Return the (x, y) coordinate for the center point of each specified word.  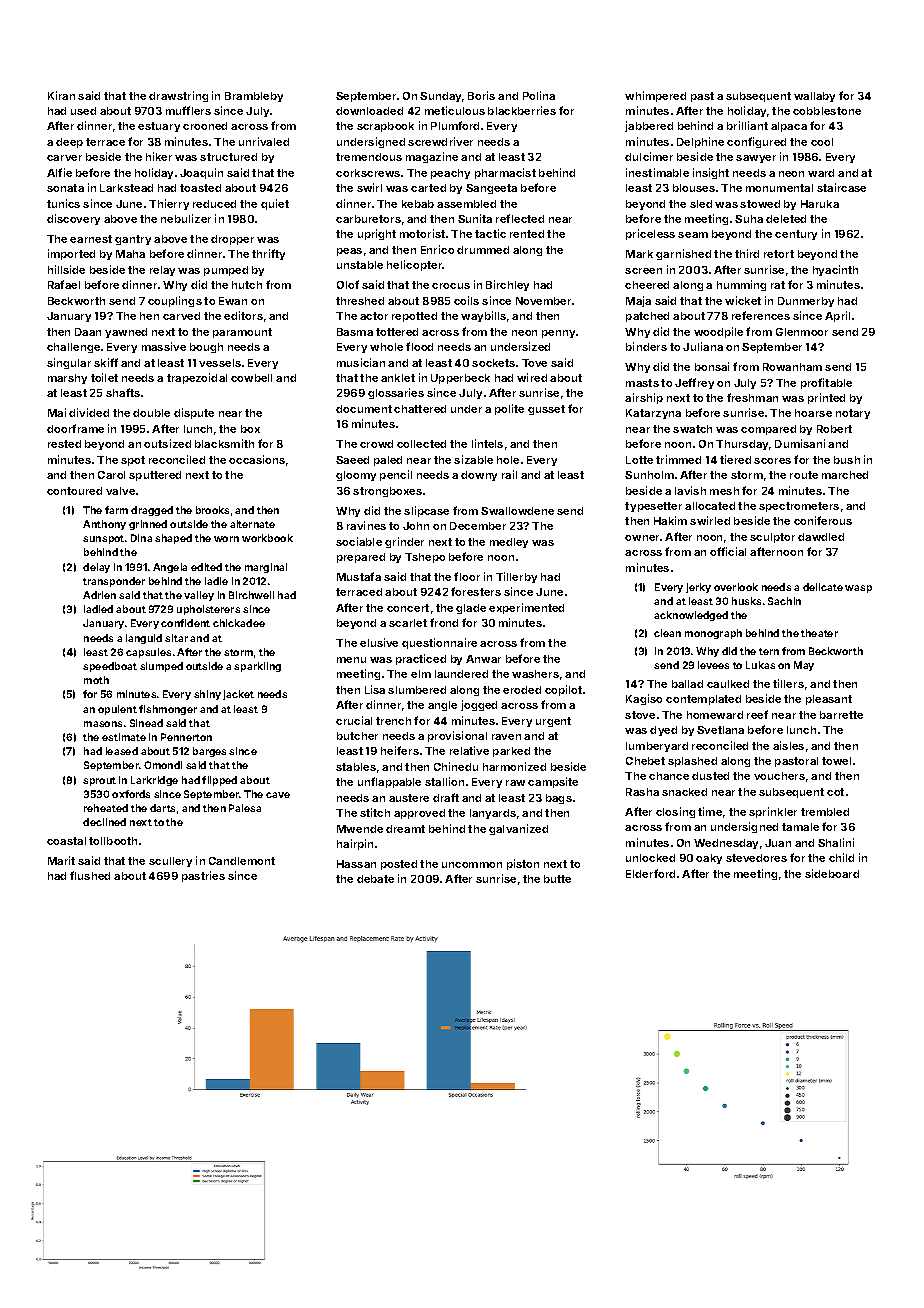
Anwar (483, 659)
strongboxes (387, 492)
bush (847, 460)
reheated (106, 808)
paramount (242, 333)
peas (349, 252)
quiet (275, 204)
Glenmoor (802, 332)
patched (647, 317)
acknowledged (691, 616)
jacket (238, 695)
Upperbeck (460, 379)
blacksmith (224, 443)
